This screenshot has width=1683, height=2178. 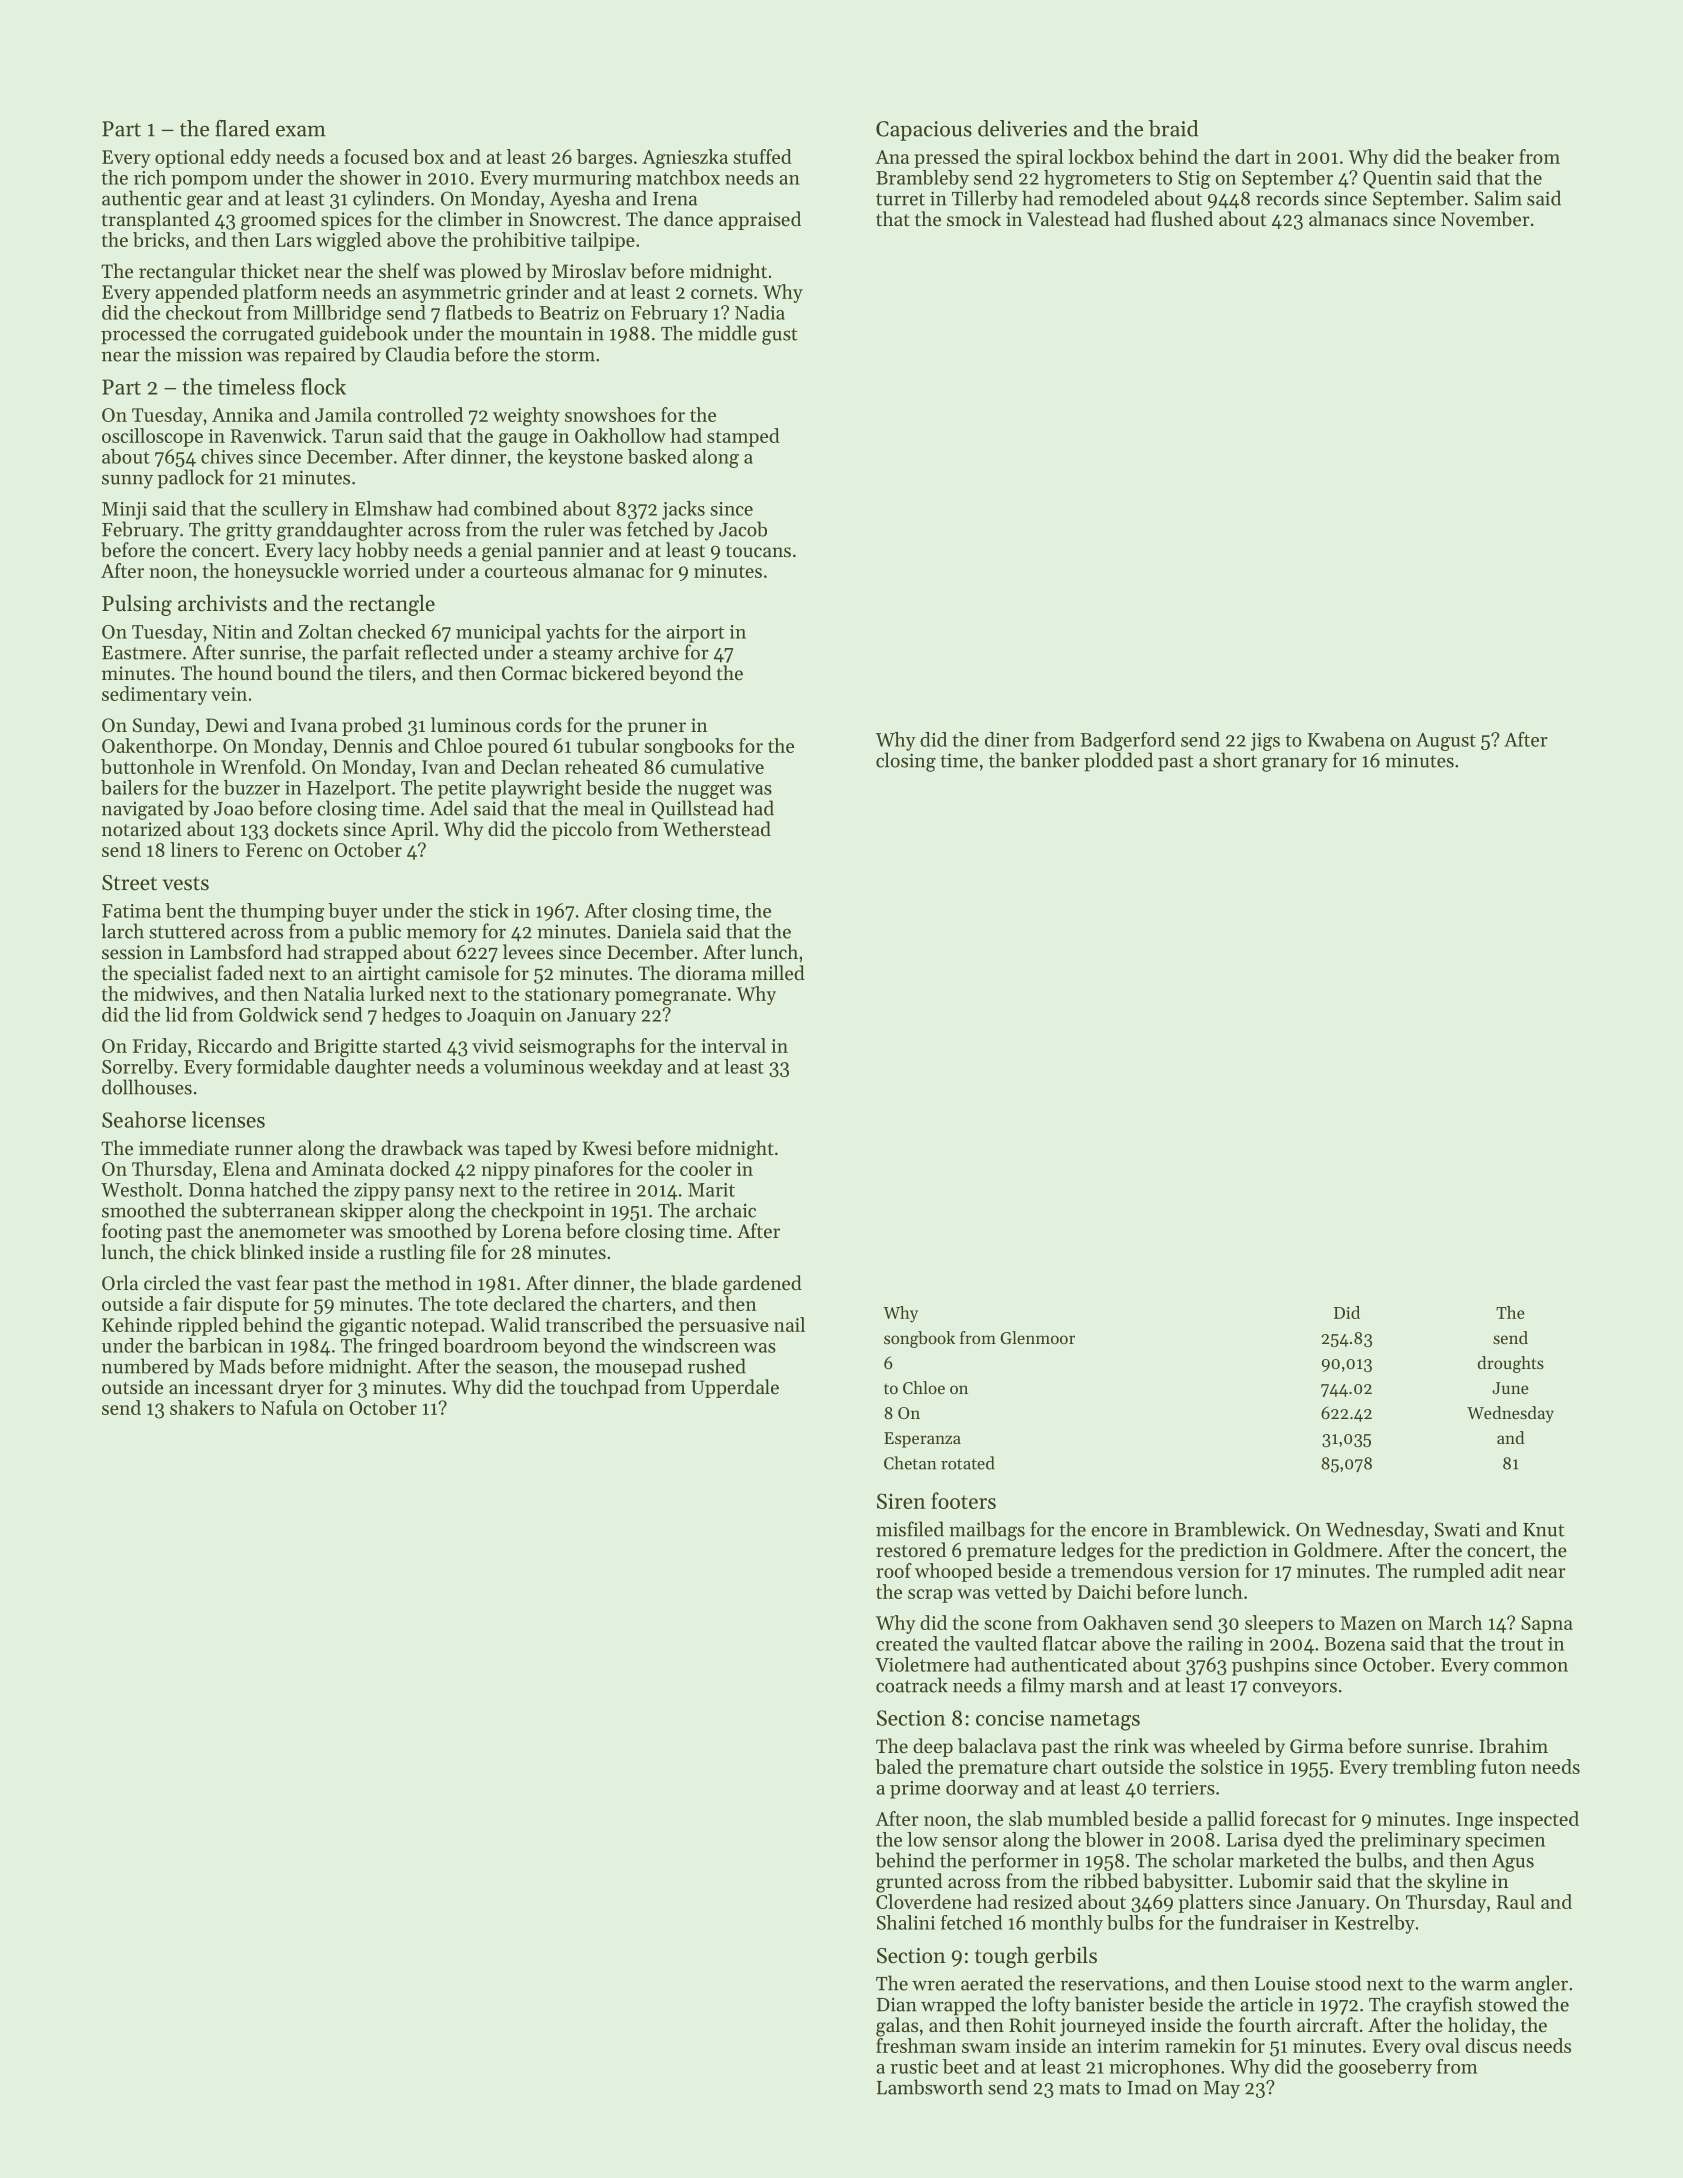 What do you see at coordinates (1119, 1531) in the screenshot?
I see `encore` at bounding box center [1119, 1531].
